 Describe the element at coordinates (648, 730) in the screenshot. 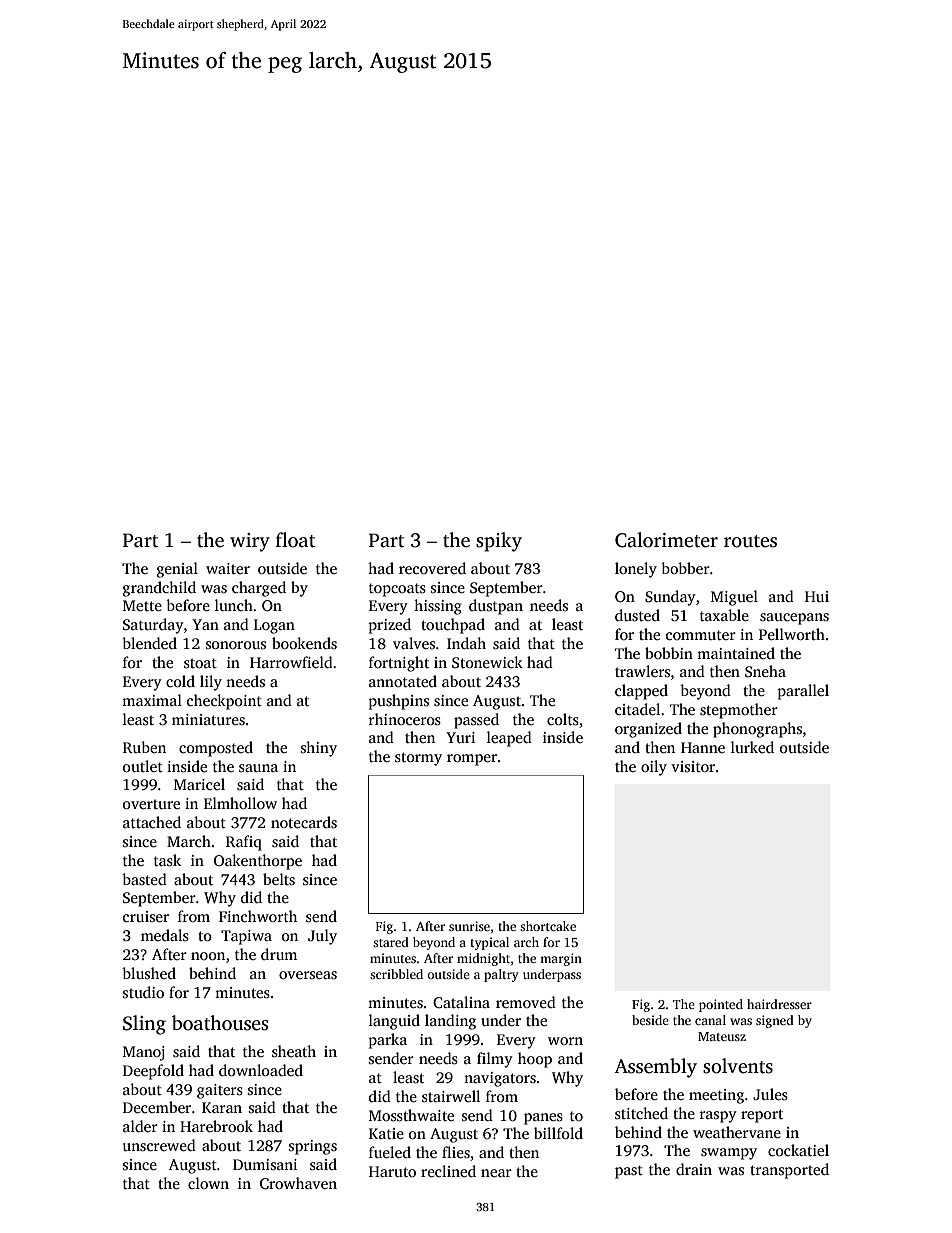

I see `organized` at that location.
